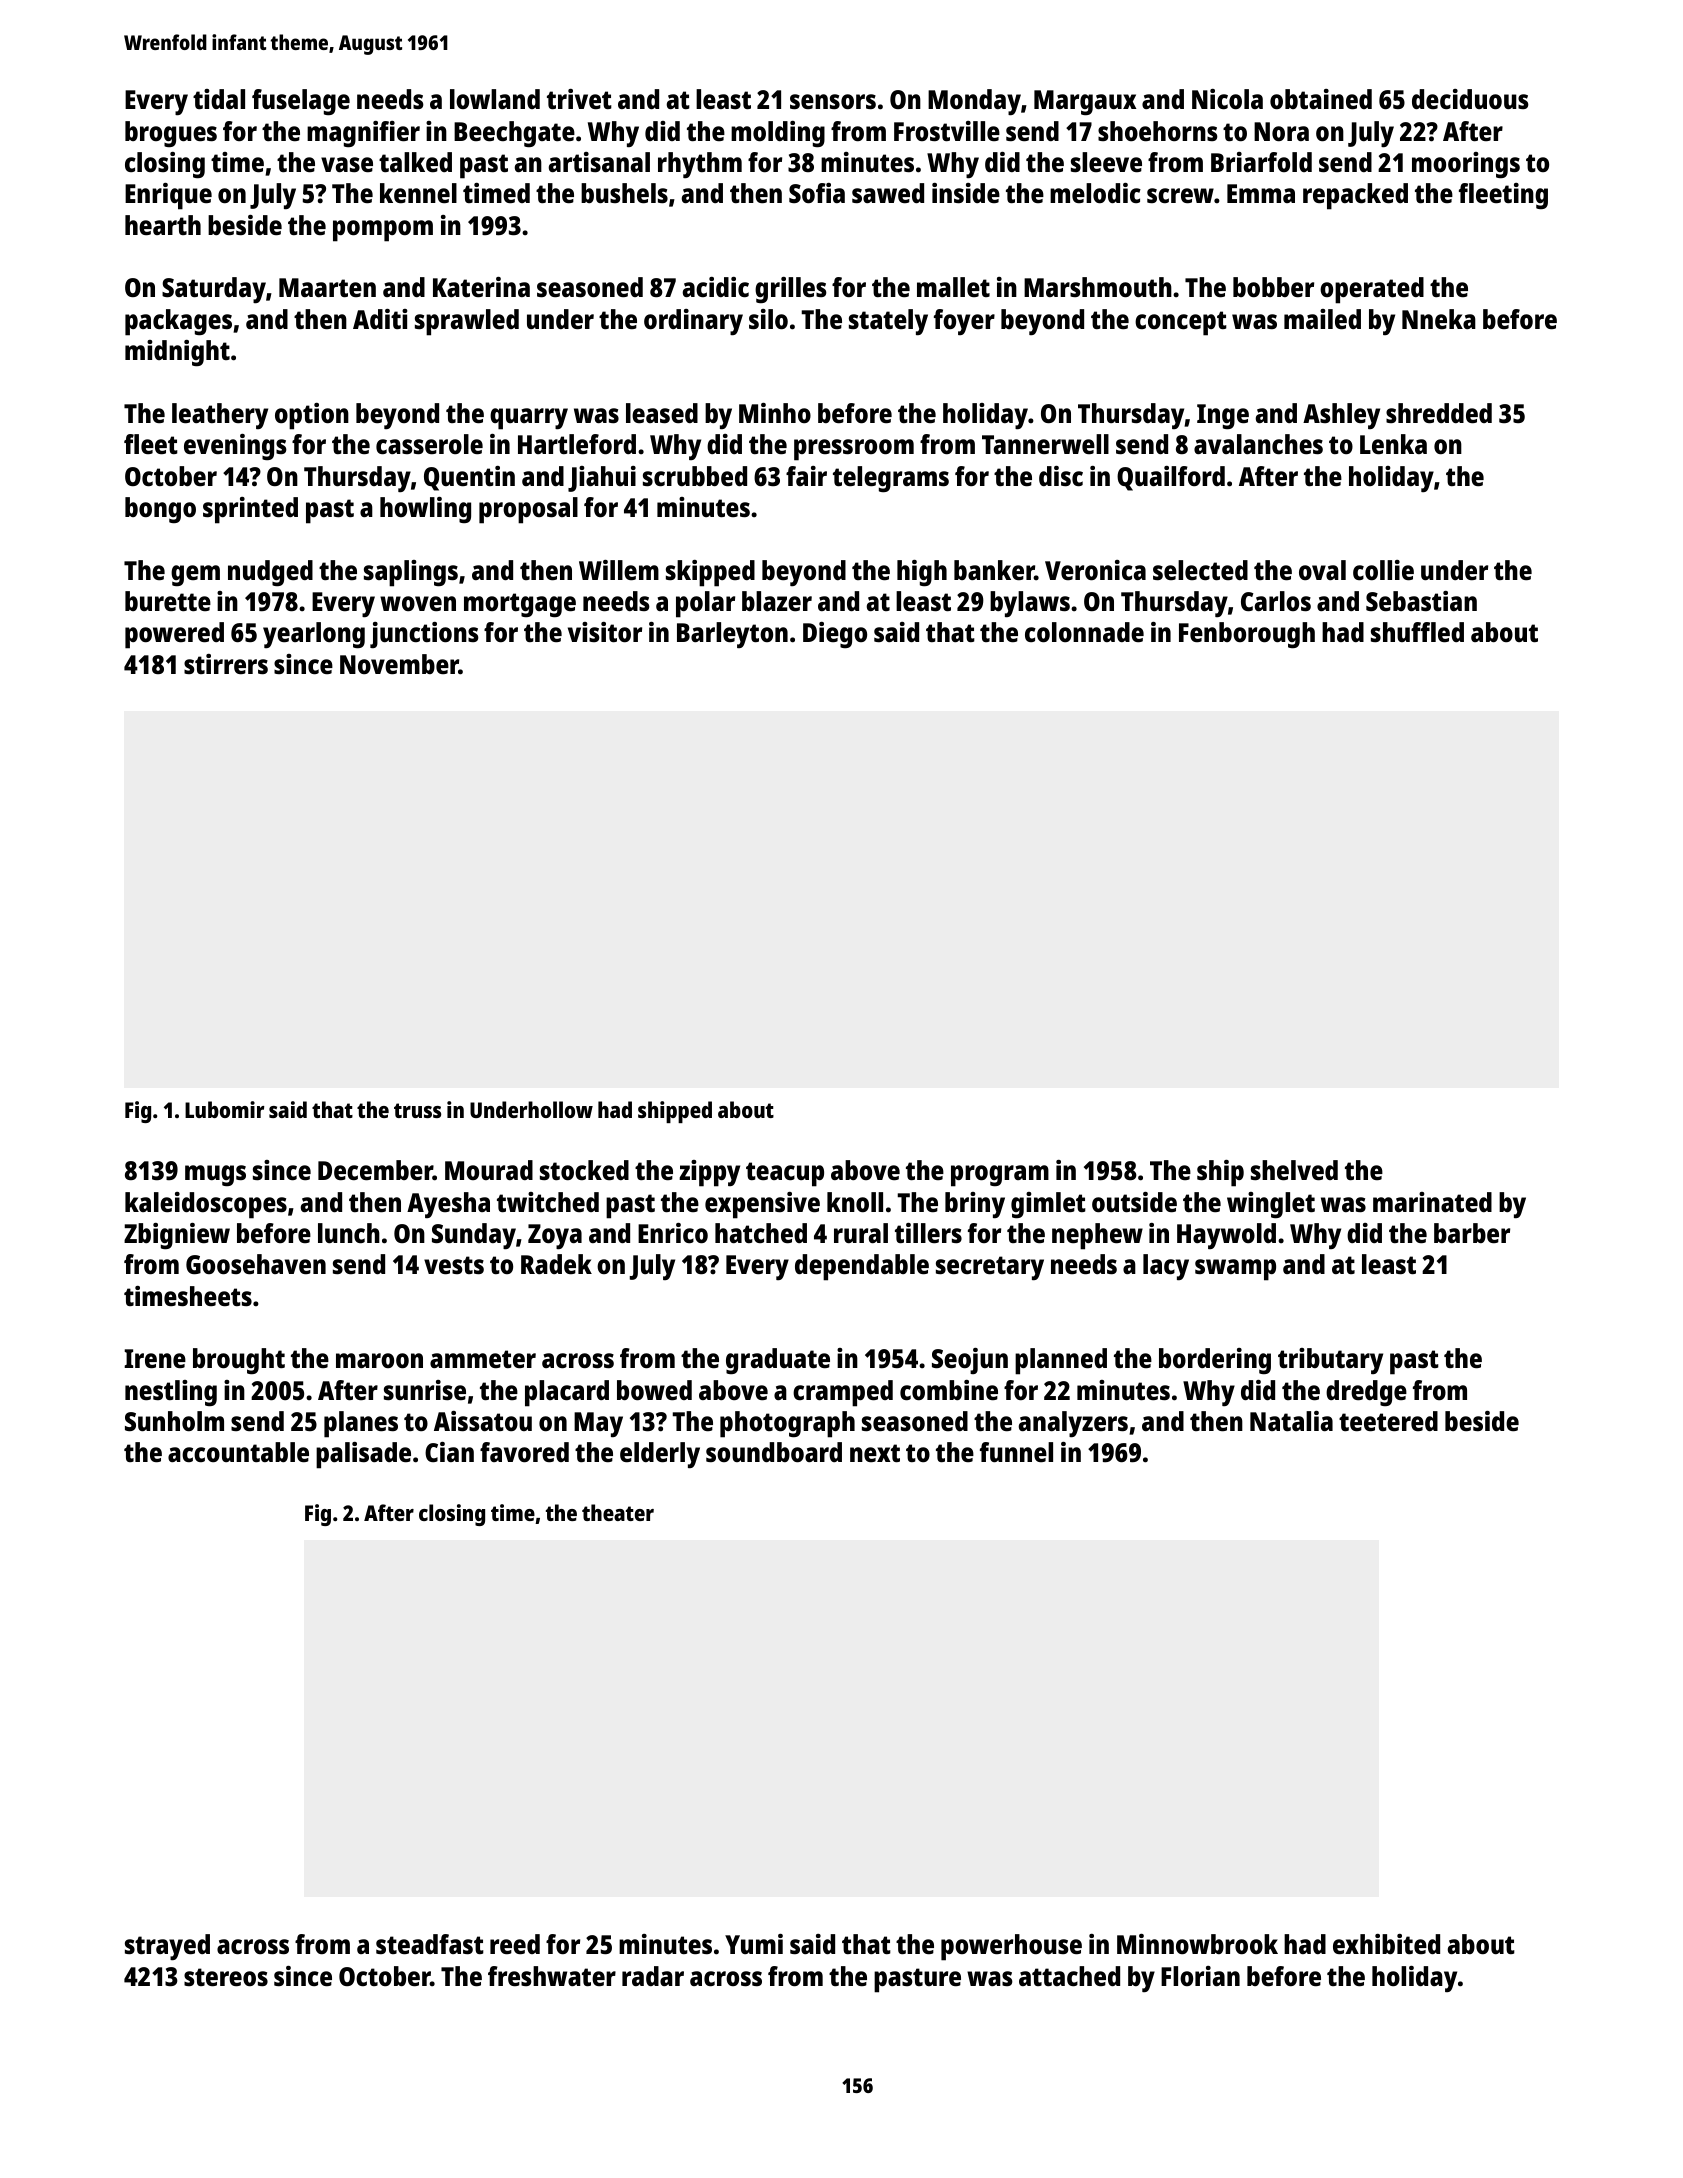  Describe the element at coordinates (705, 604) in the document. I see `polar` at that location.
